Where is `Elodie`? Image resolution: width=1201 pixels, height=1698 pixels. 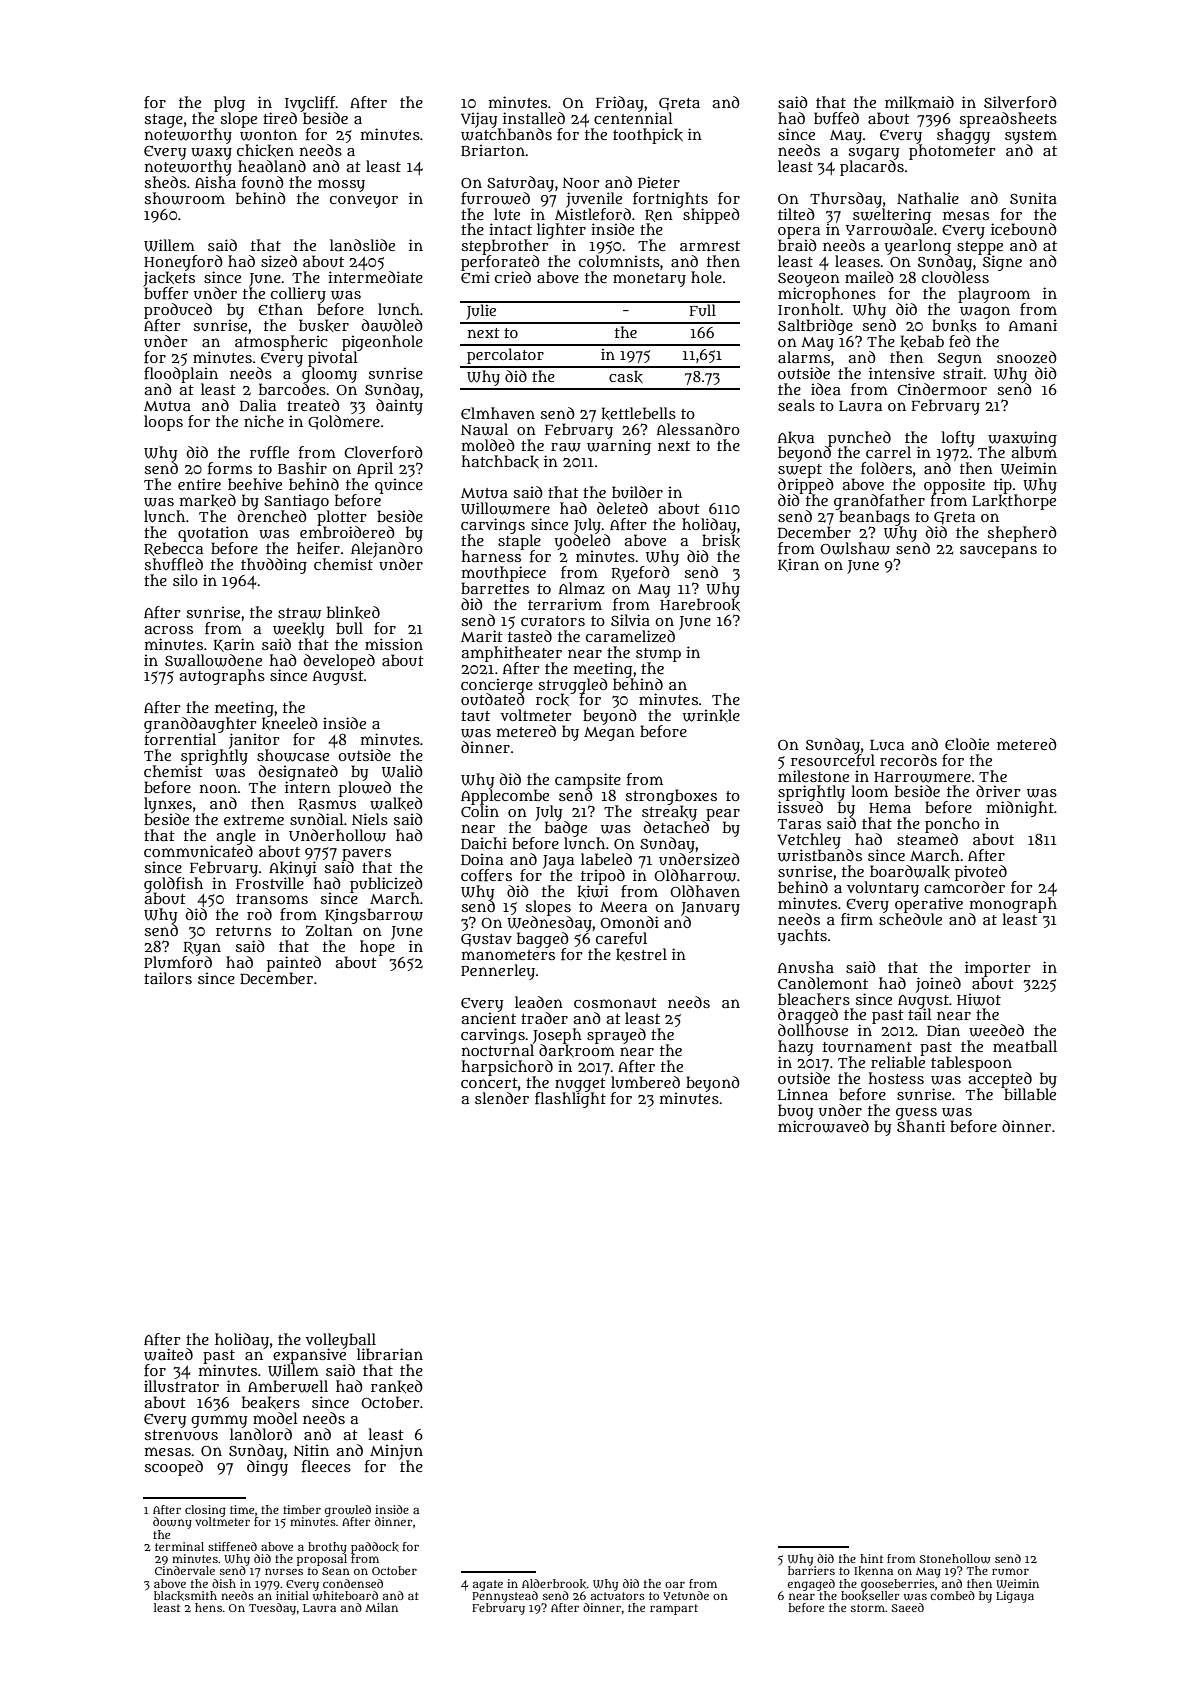
Elodie is located at coordinates (967, 744).
